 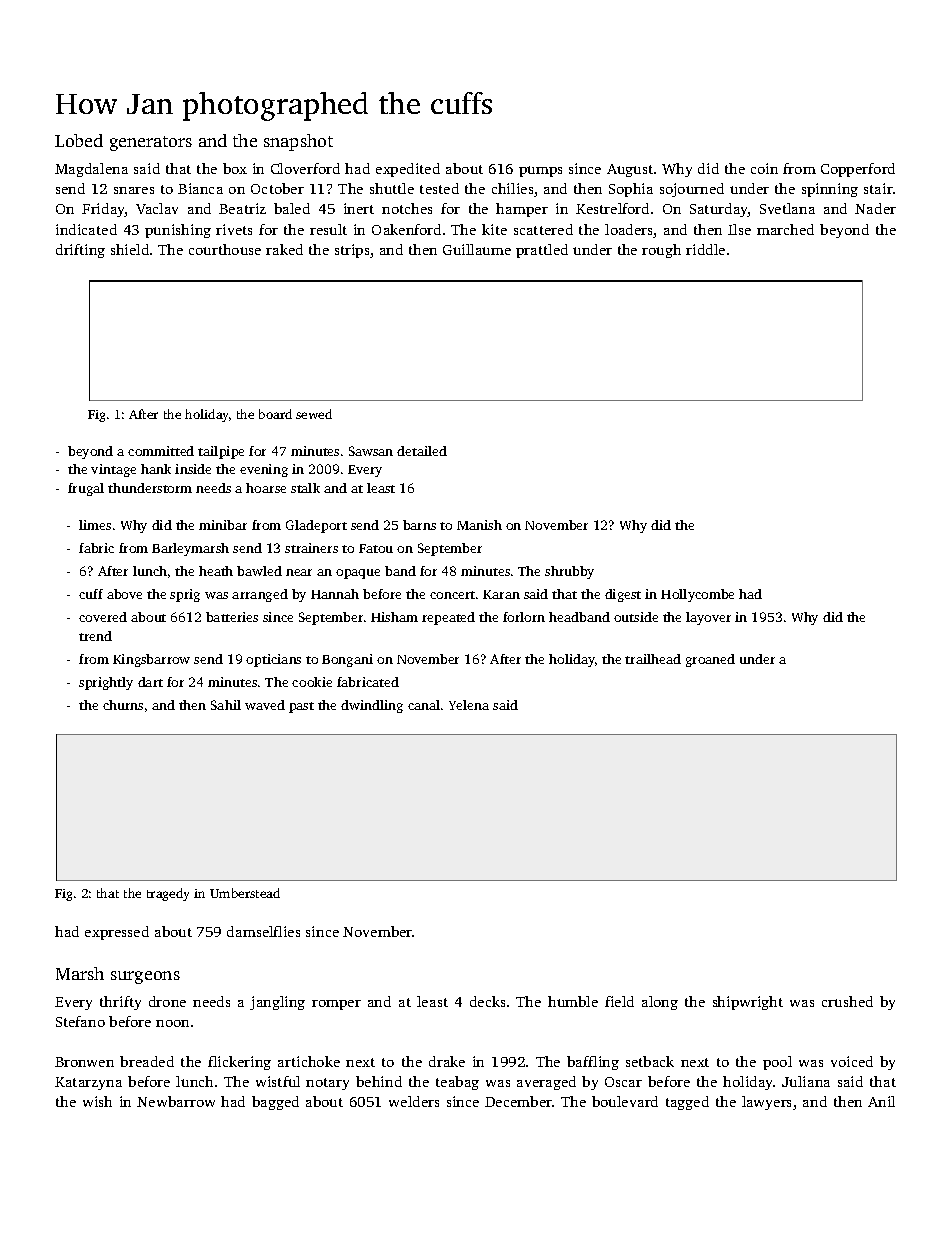 What do you see at coordinates (593, 1063) in the screenshot?
I see `baffling` at bounding box center [593, 1063].
